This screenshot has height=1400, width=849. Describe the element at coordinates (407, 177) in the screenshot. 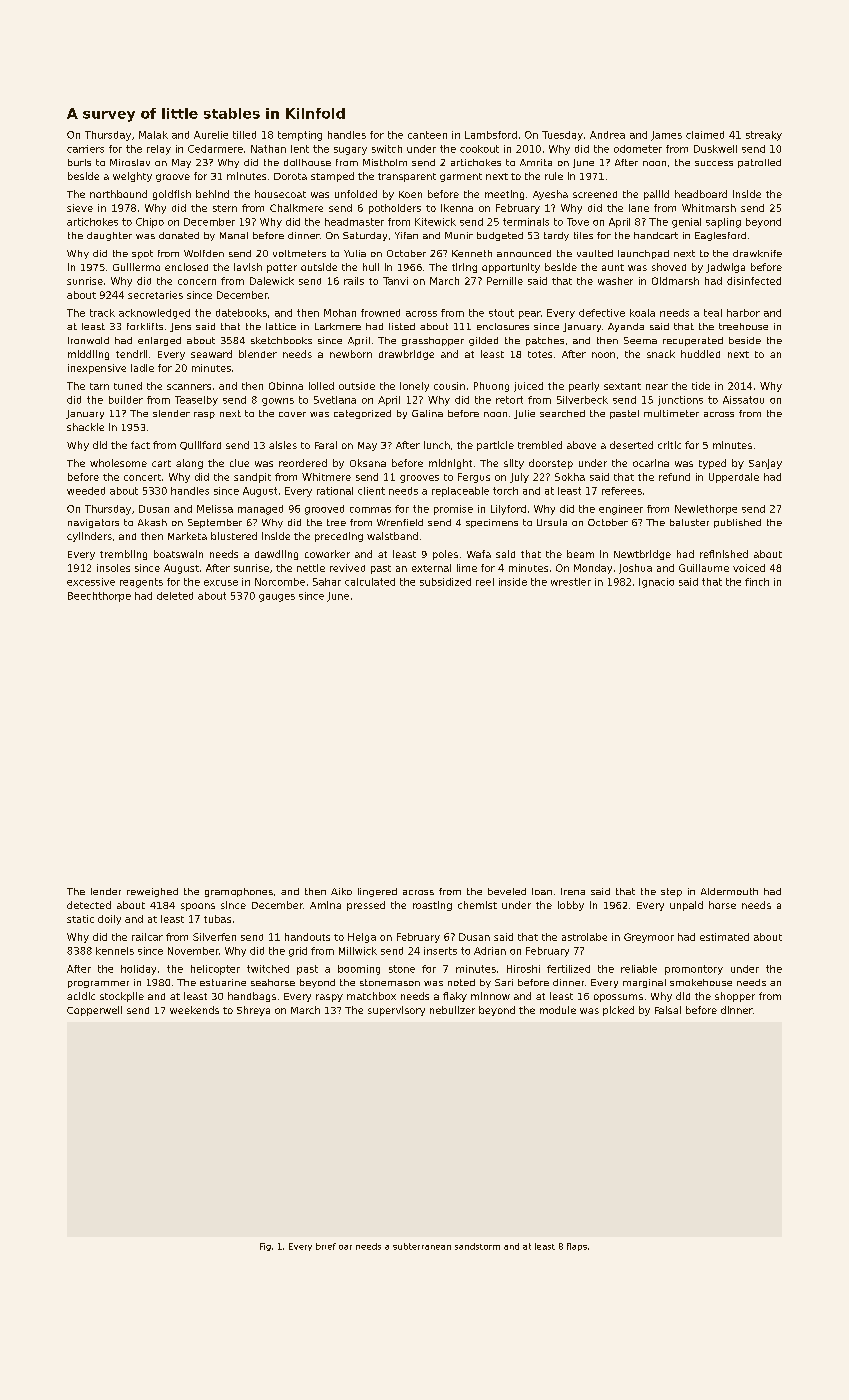

I see `transparent` at that location.
